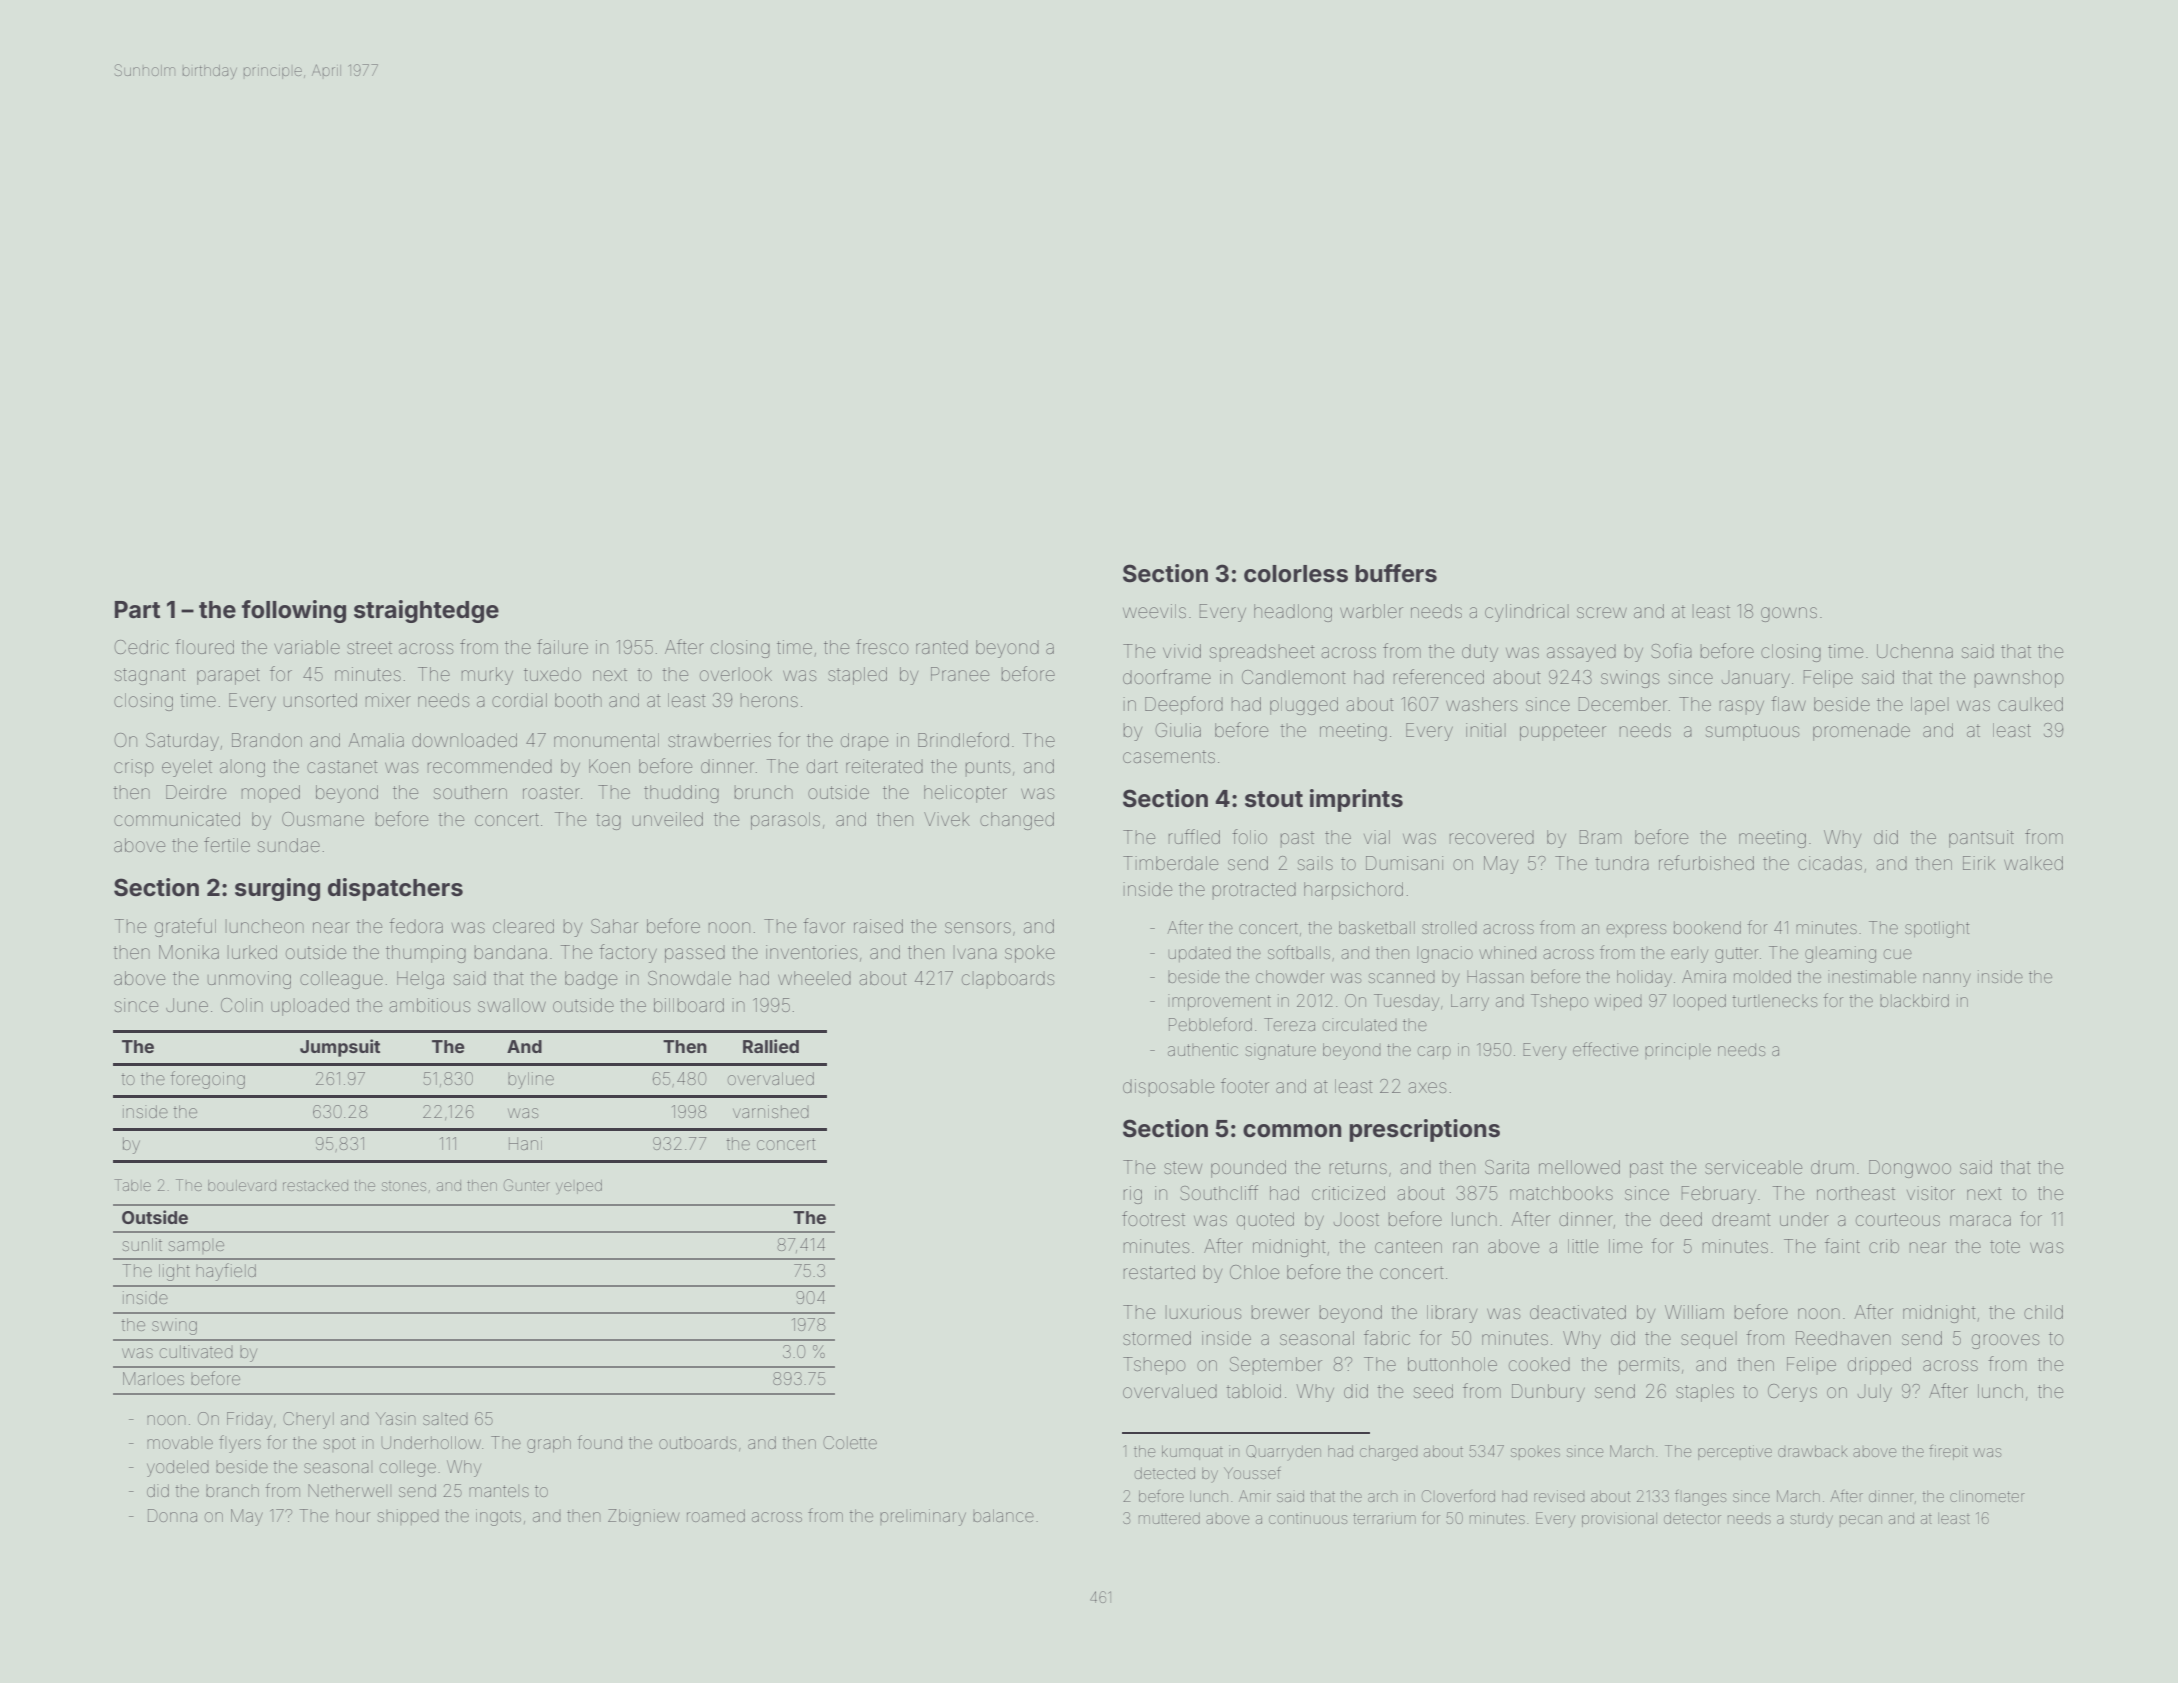 The image size is (2178, 1683). I want to click on foregoing, so click(207, 1080).
